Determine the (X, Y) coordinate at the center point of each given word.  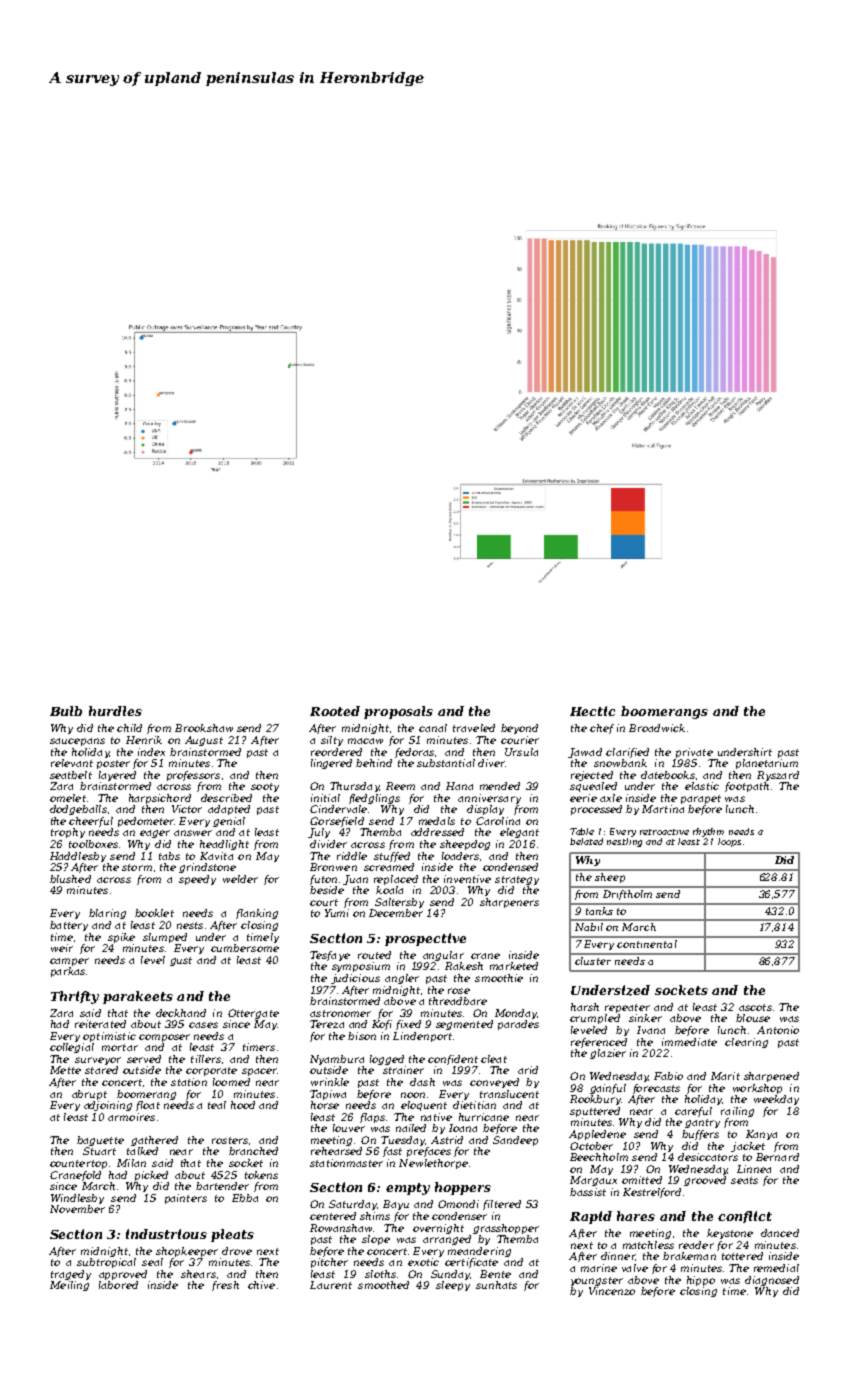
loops (729, 842)
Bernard (777, 1157)
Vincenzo (612, 1291)
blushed (70, 879)
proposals (398, 712)
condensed (510, 867)
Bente (495, 1274)
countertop (78, 1164)
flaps (372, 1118)
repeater (627, 1008)
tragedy (71, 1275)
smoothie (499, 978)
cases (203, 1025)
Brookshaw (204, 728)
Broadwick (657, 728)
